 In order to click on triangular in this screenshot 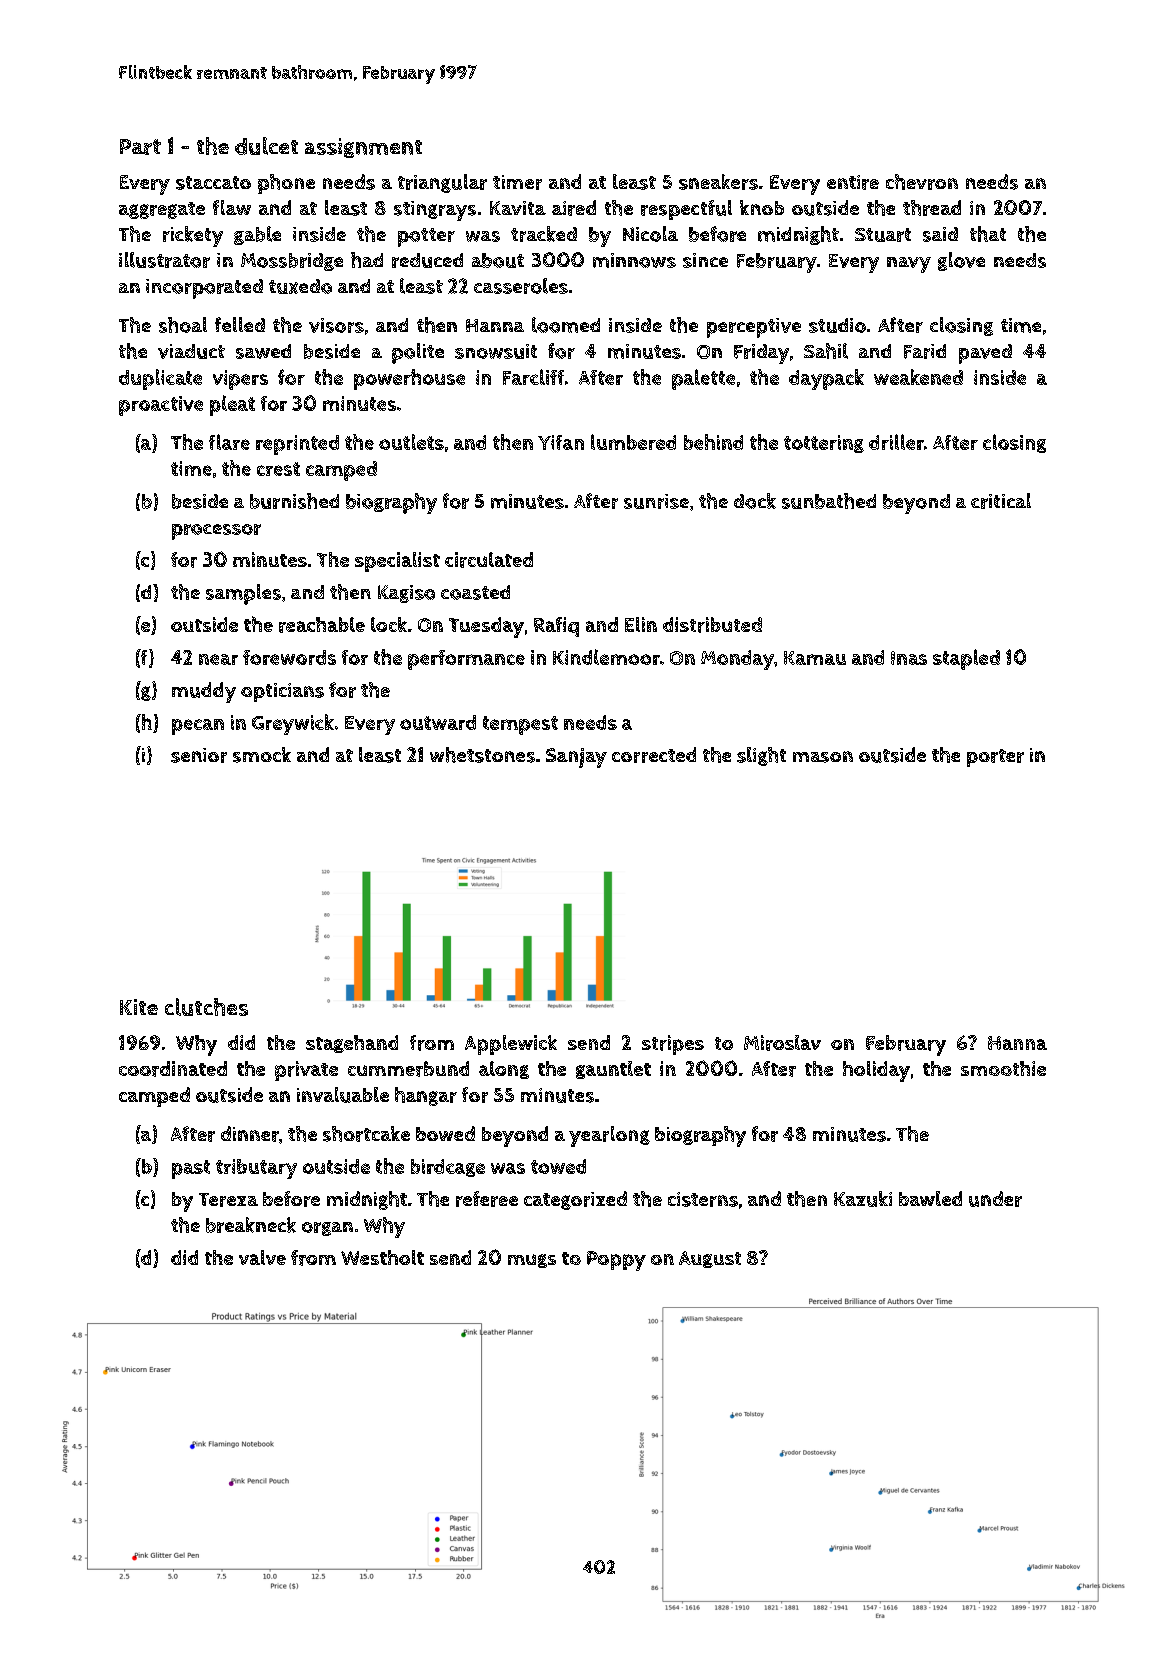, I will do `click(442, 183)`.
